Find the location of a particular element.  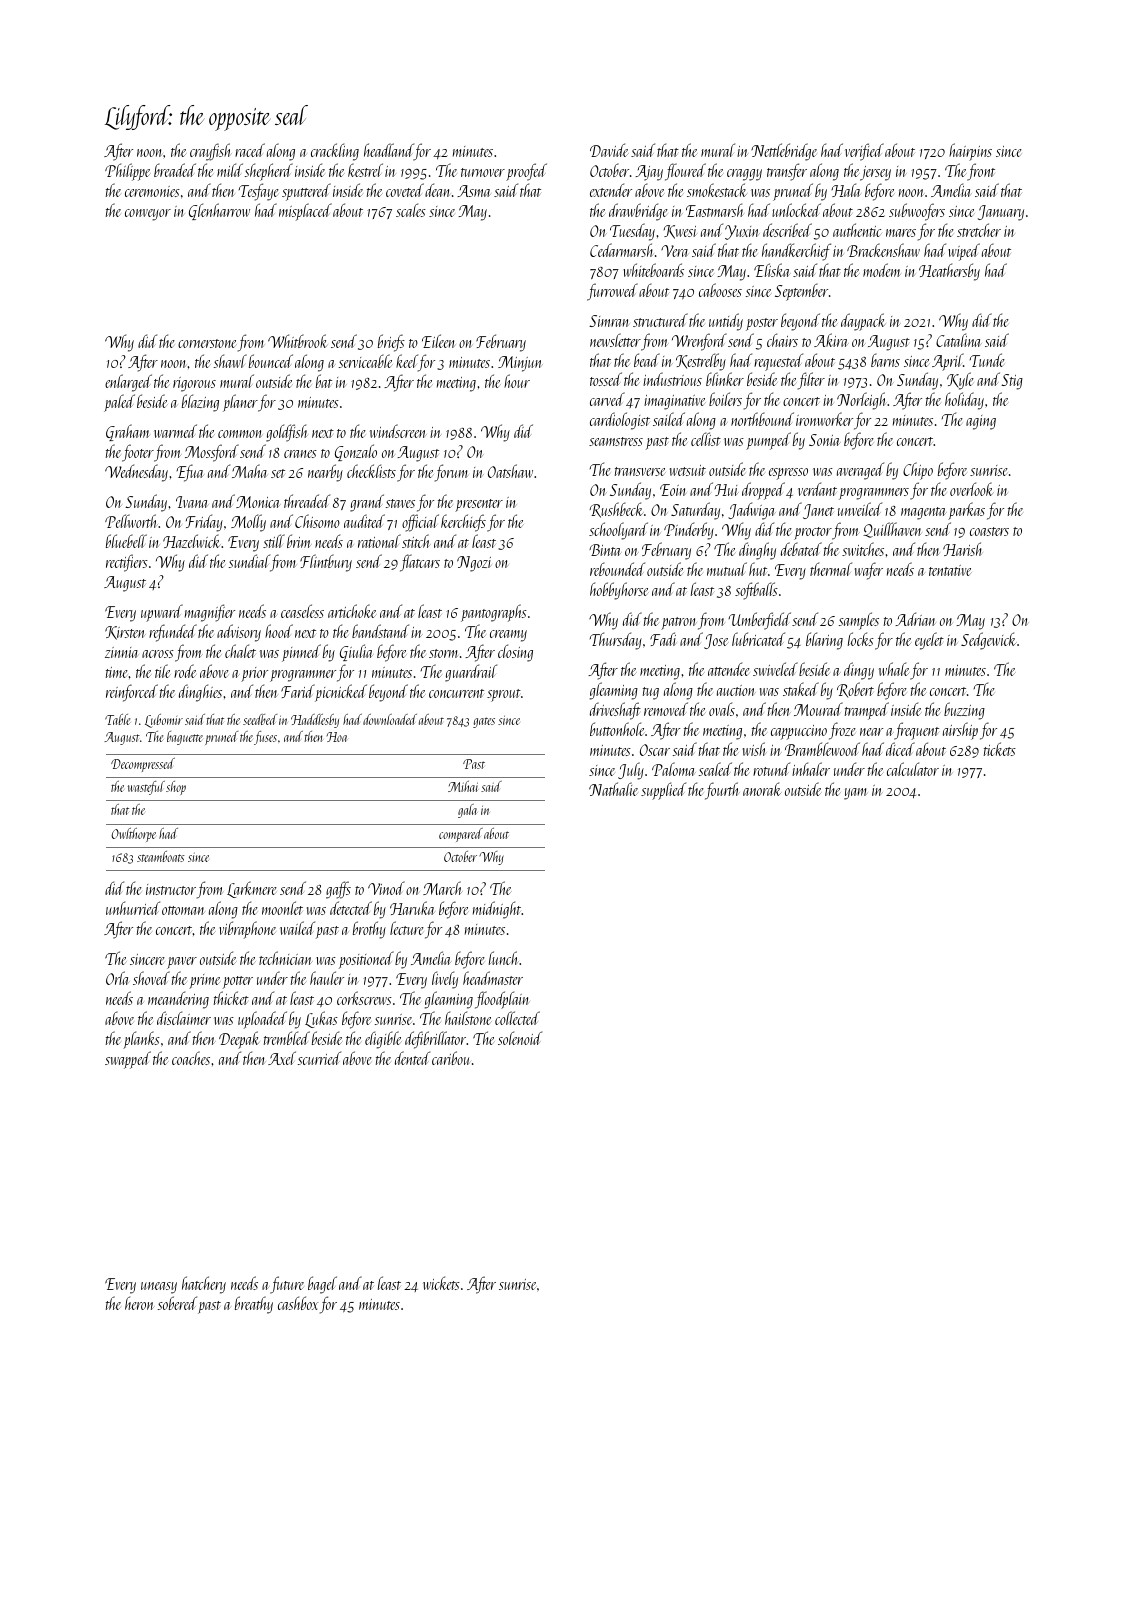

defibrillator is located at coordinates (435, 1040).
